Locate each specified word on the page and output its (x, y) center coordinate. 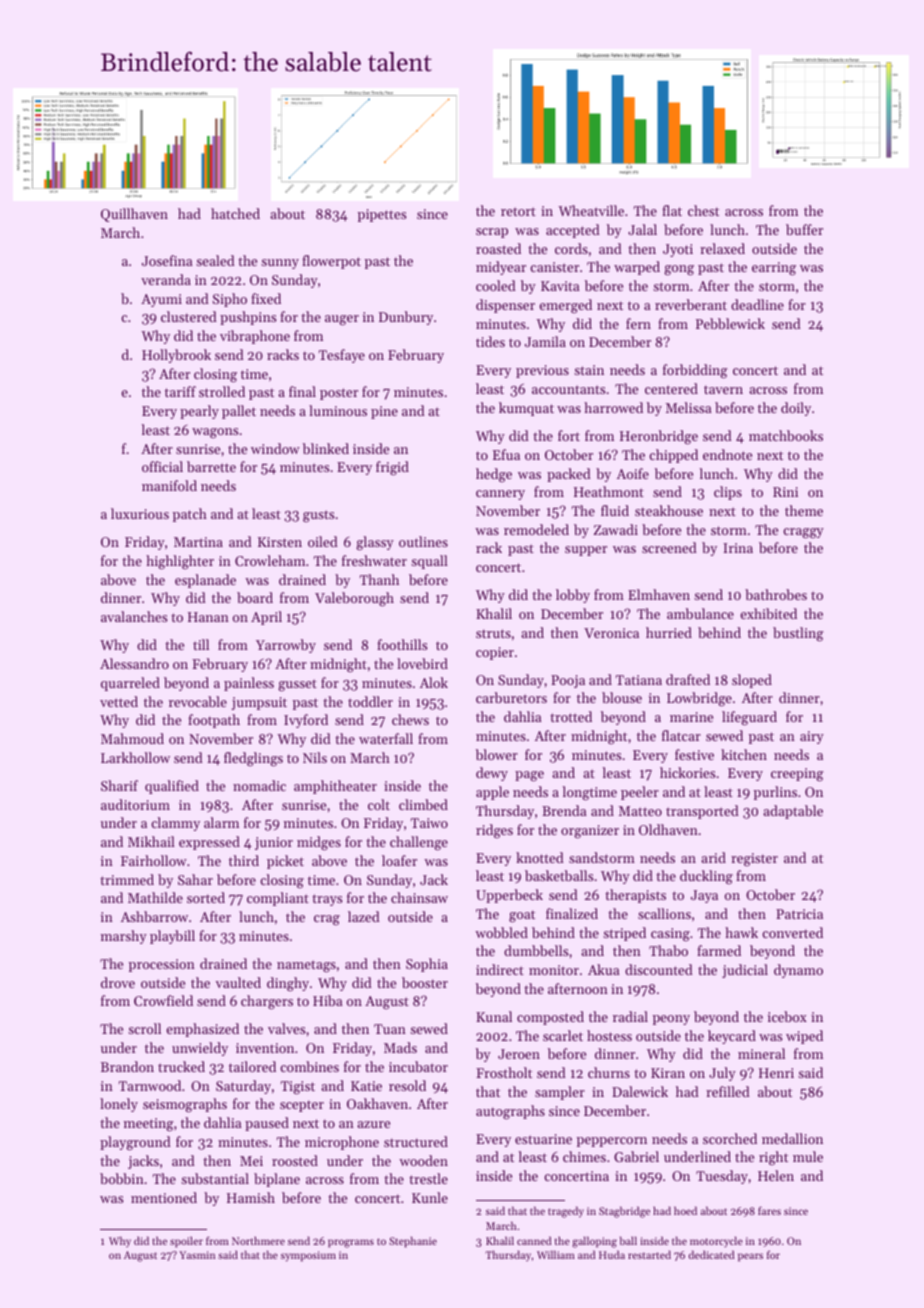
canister (554, 267)
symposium (308, 1256)
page (529, 776)
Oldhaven (668, 829)
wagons (215, 433)
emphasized (202, 1030)
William (556, 1254)
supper (586, 551)
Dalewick (640, 1091)
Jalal (642, 229)
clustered (189, 316)
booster (425, 982)
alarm (221, 822)
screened (669, 547)
